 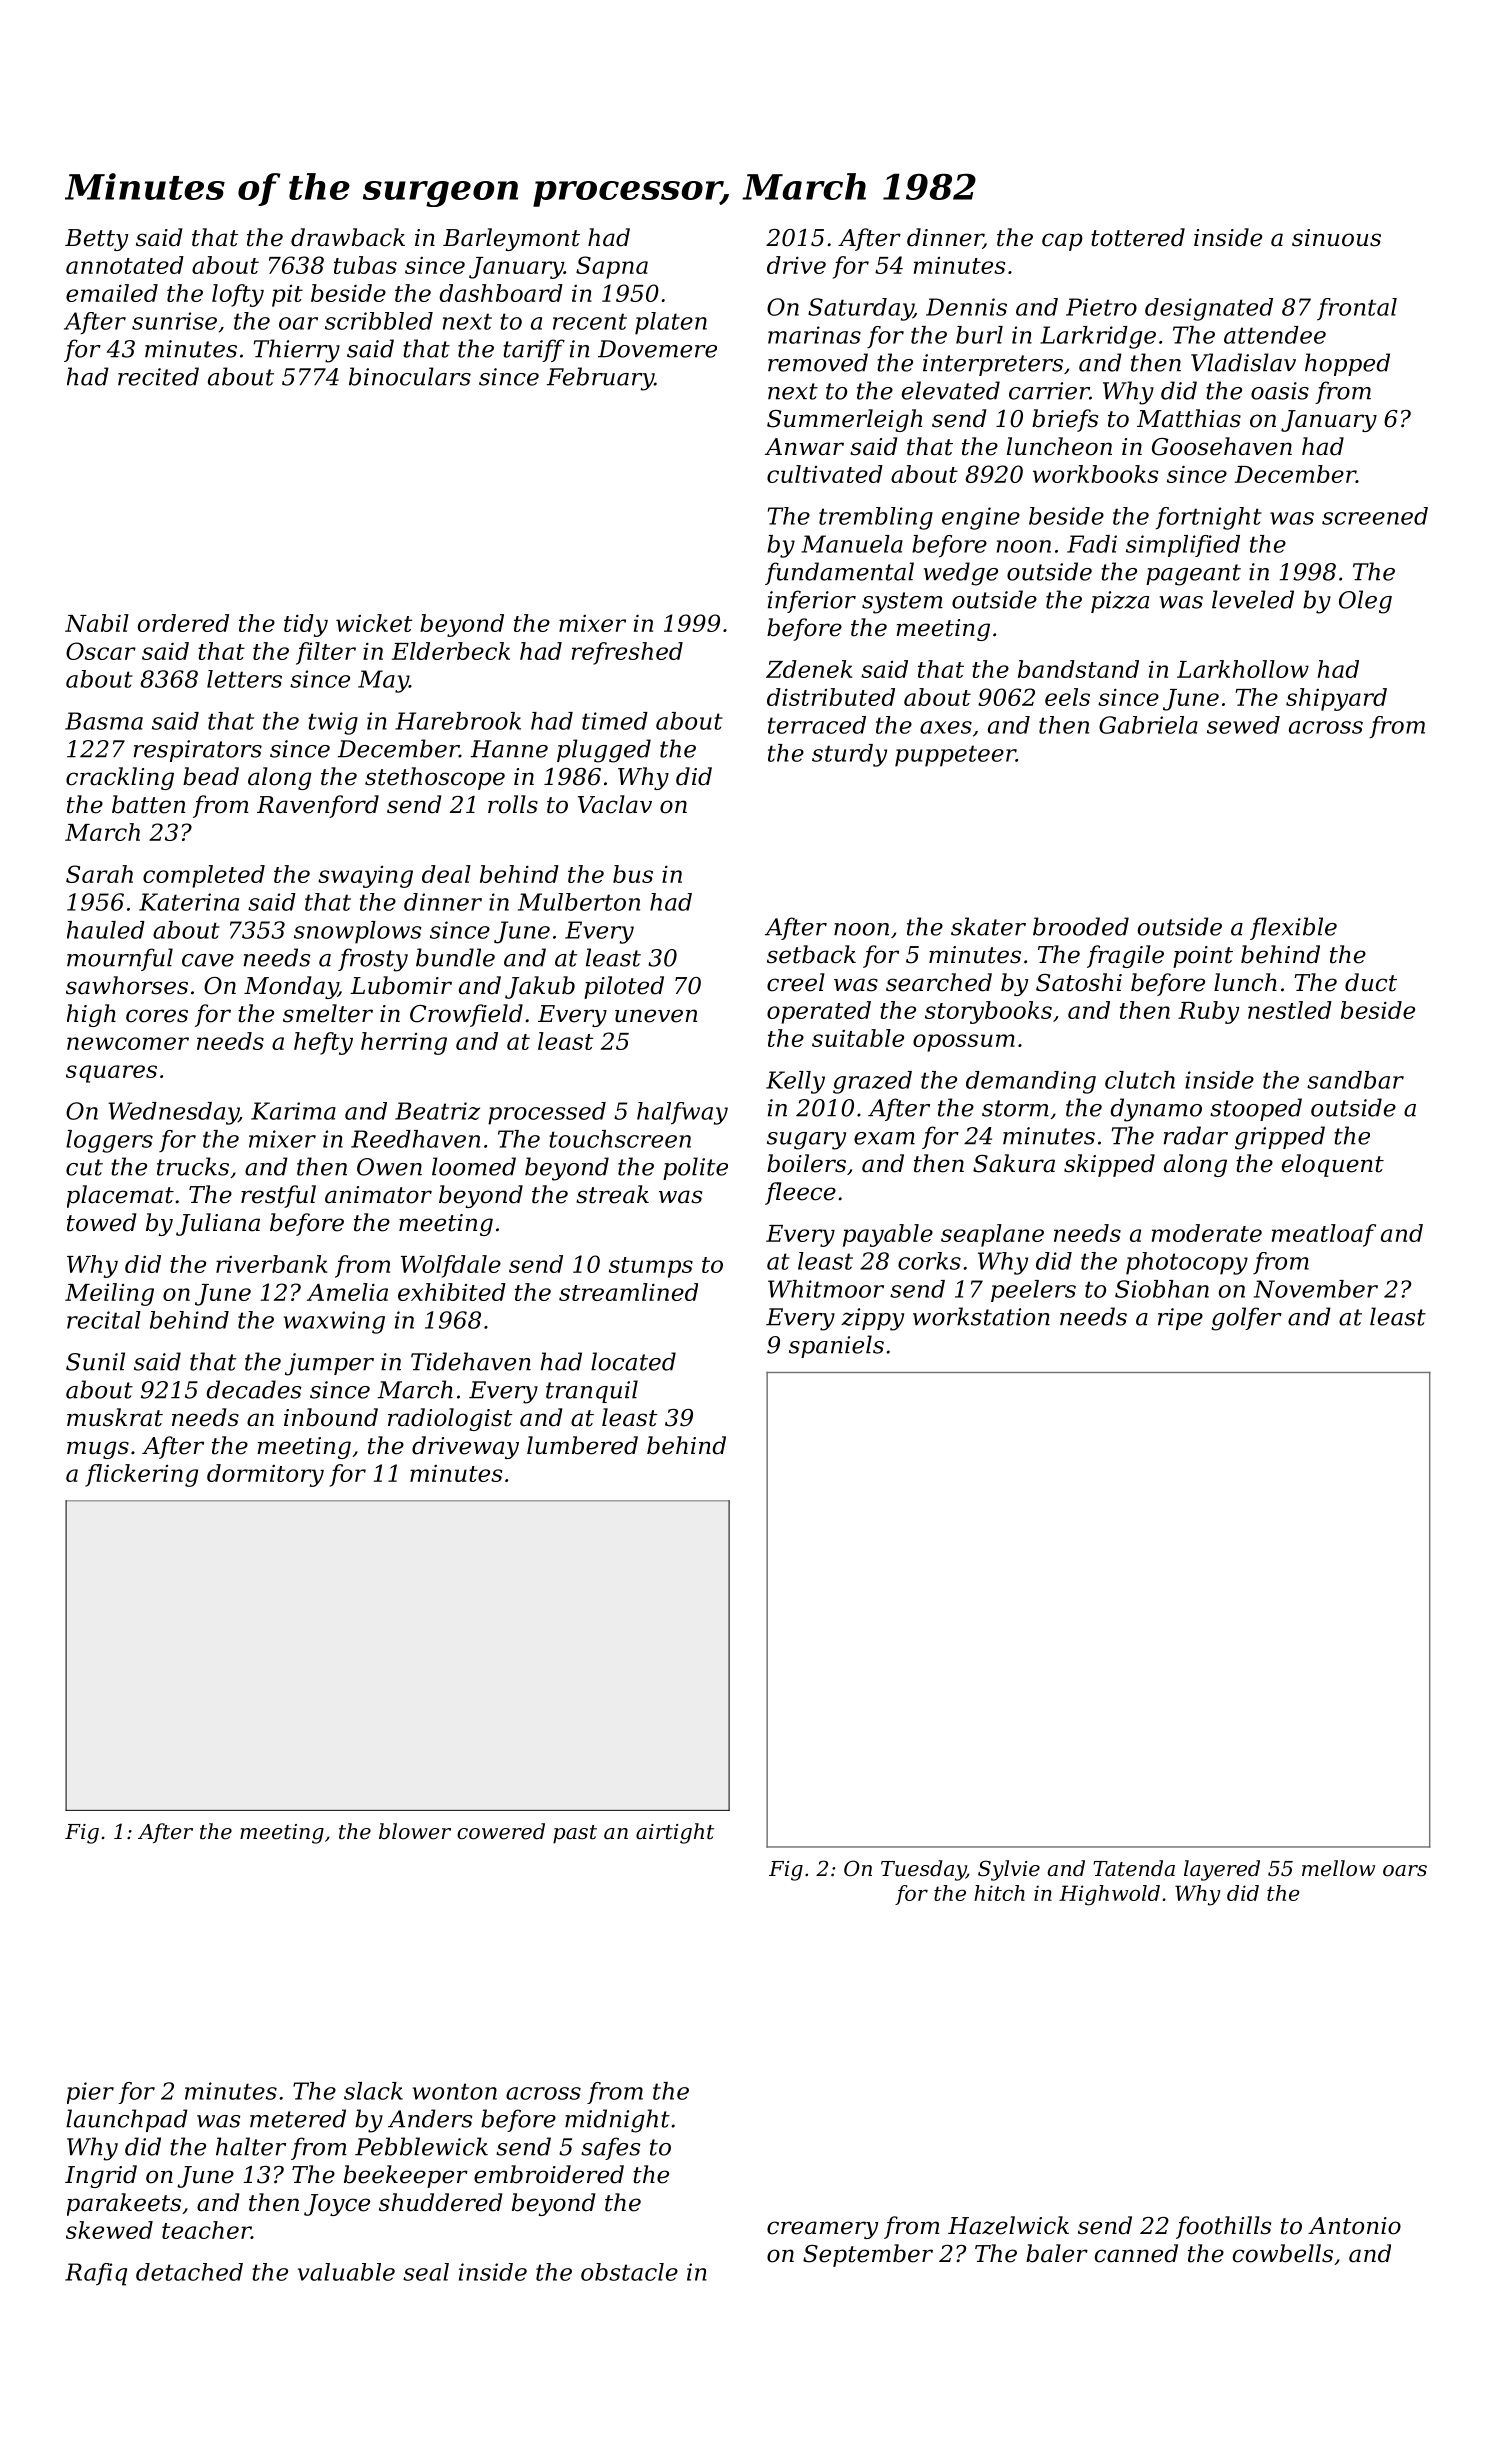 What do you see at coordinates (183, 623) in the screenshot?
I see `ordered` at bounding box center [183, 623].
